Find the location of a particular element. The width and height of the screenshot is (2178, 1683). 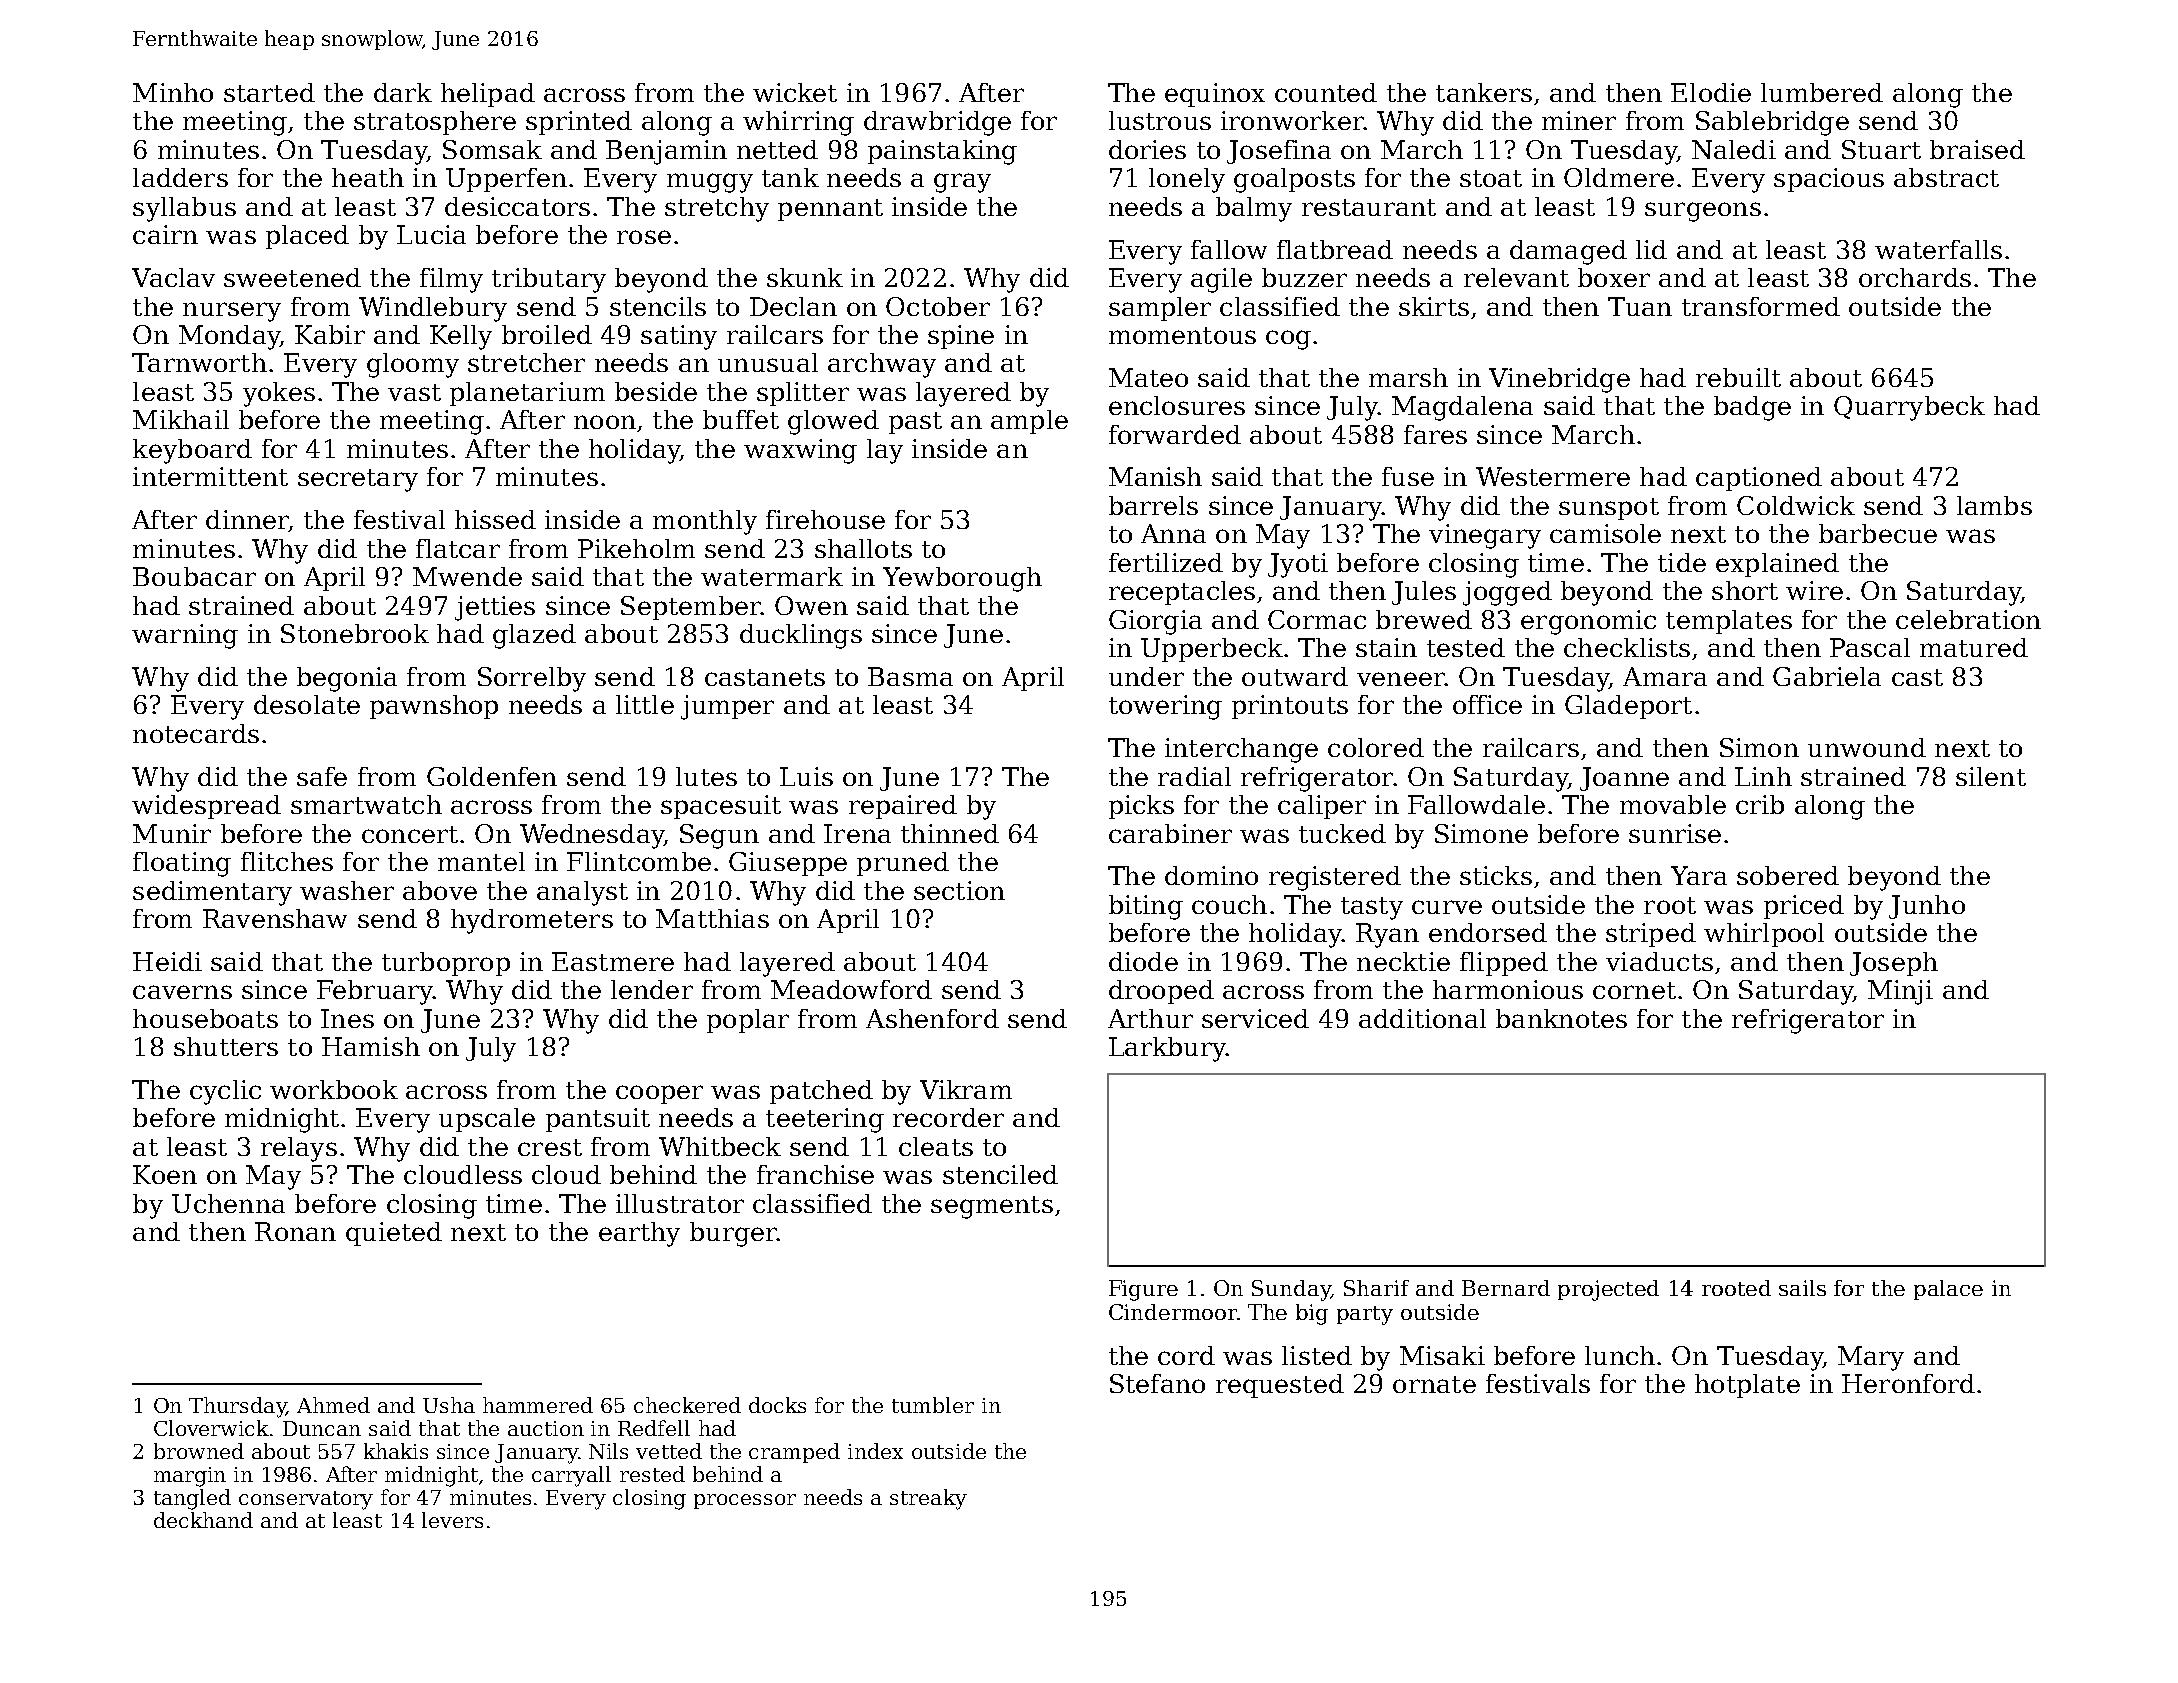

October is located at coordinates (938, 306).
